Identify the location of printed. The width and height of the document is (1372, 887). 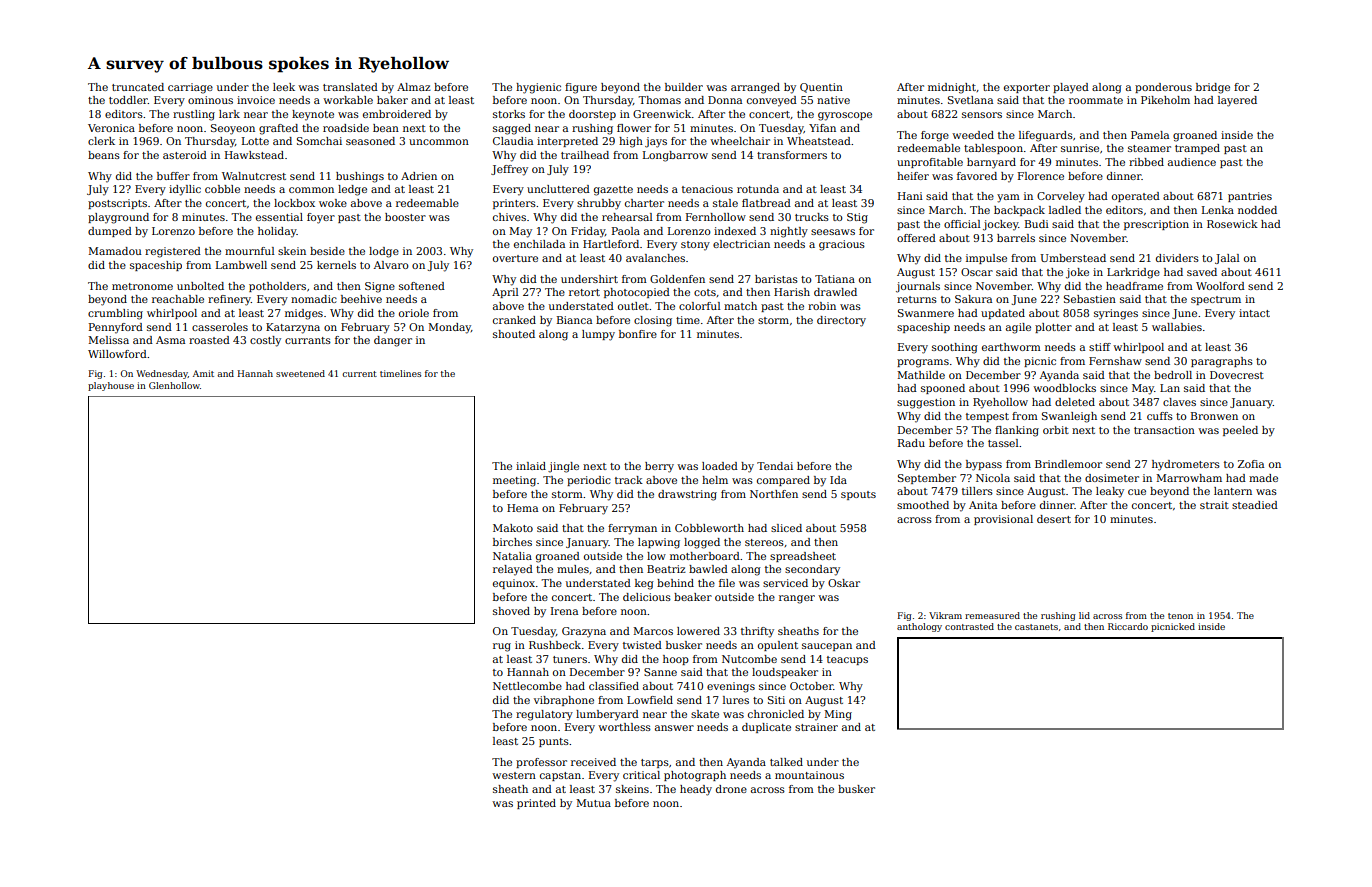
(536, 804).
